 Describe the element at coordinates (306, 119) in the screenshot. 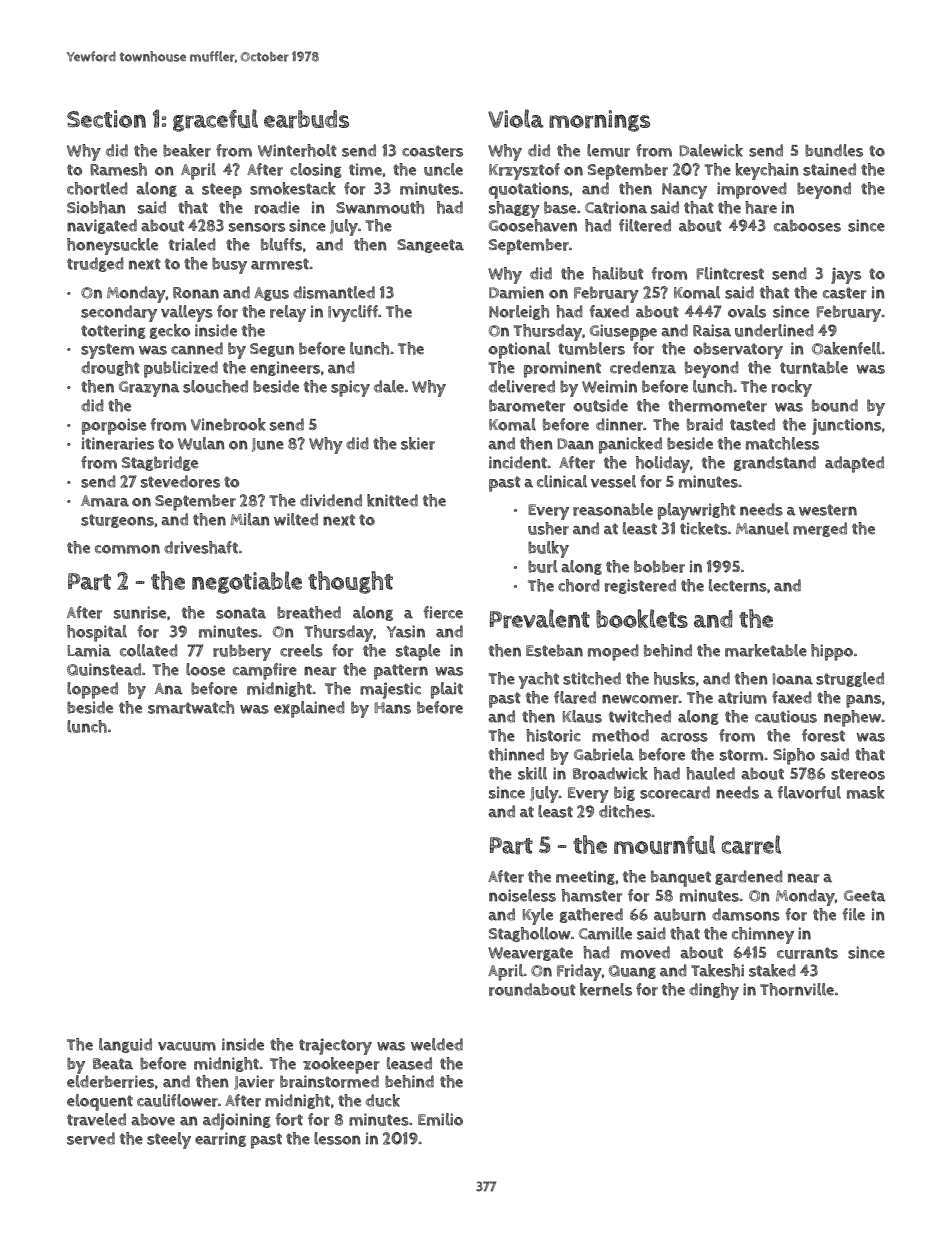

I see `earbuds` at that location.
